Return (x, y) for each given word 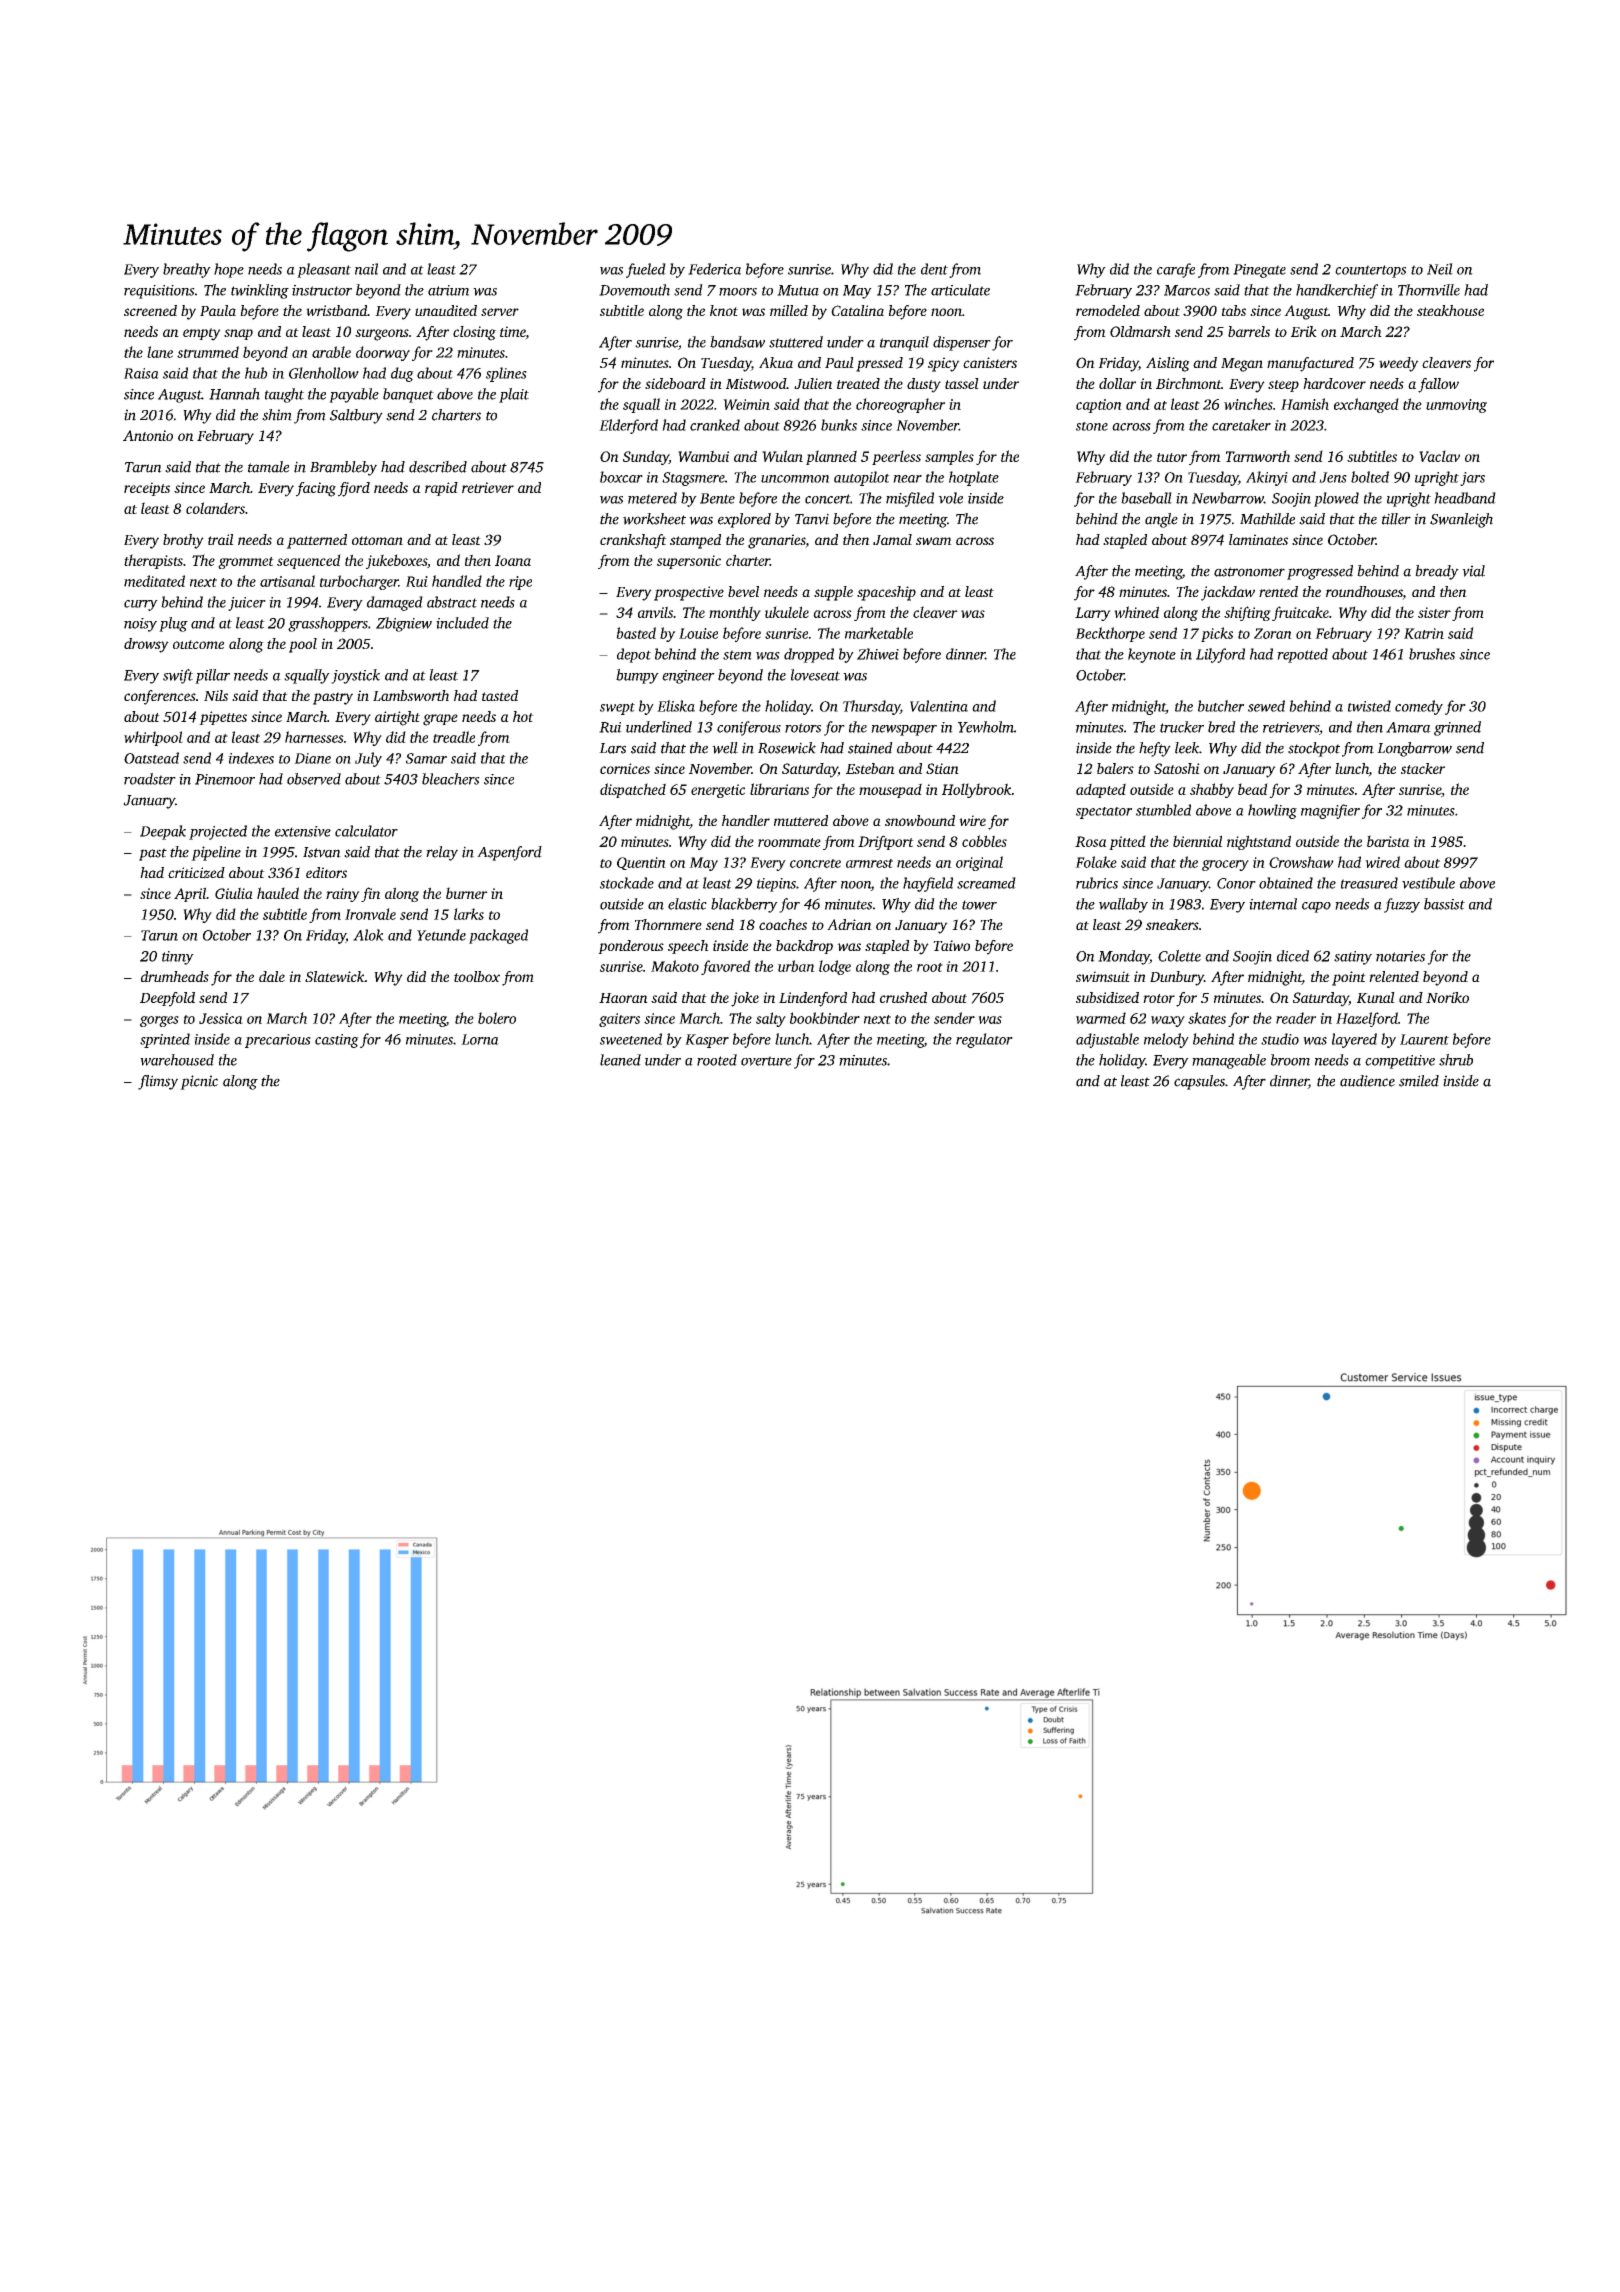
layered (1354, 1040)
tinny (178, 958)
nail (366, 269)
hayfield (928, 884)
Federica (714, 269)
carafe (1176, 270)
